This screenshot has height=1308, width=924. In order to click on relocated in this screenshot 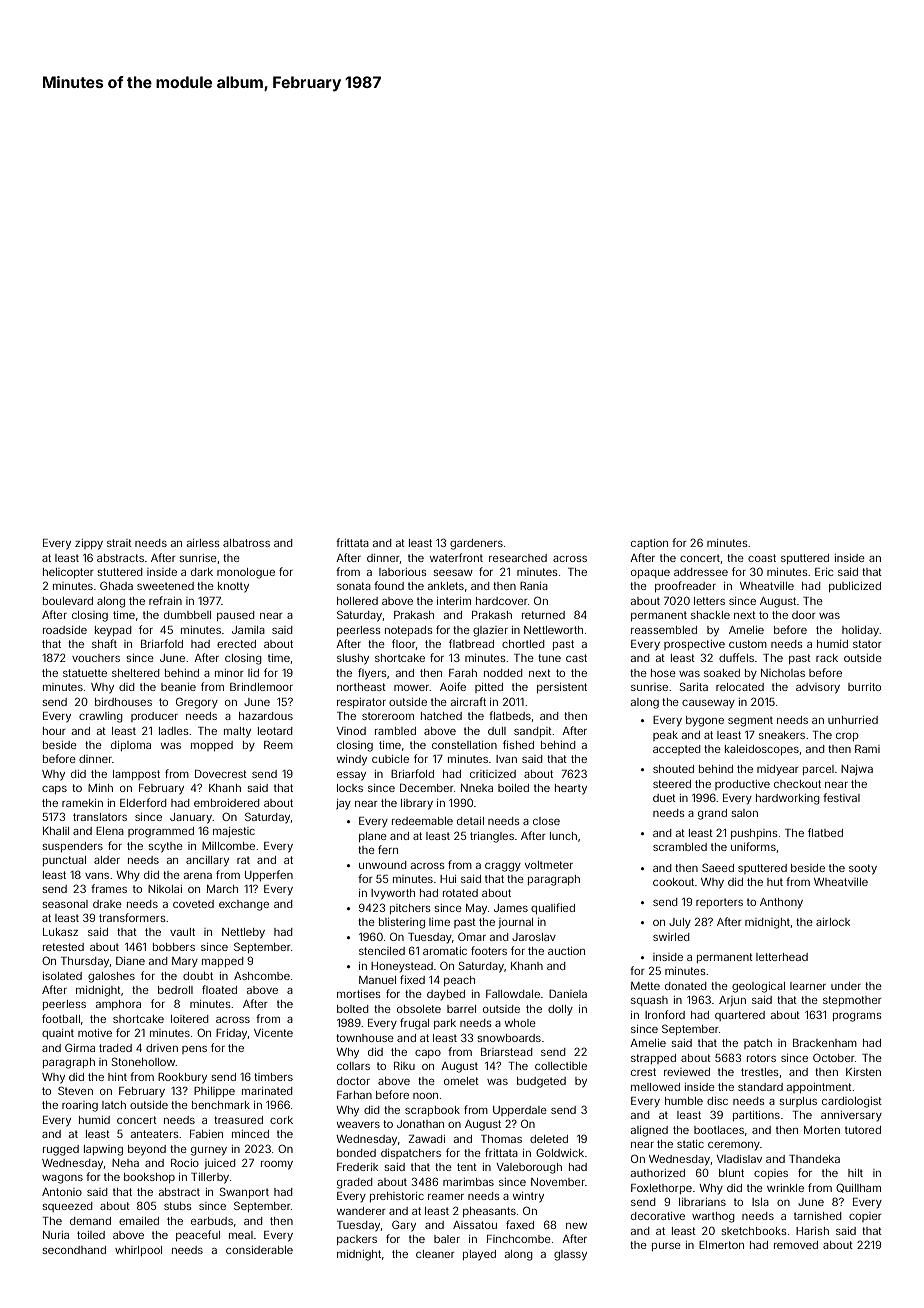, I will do `click(740, 687)`.
